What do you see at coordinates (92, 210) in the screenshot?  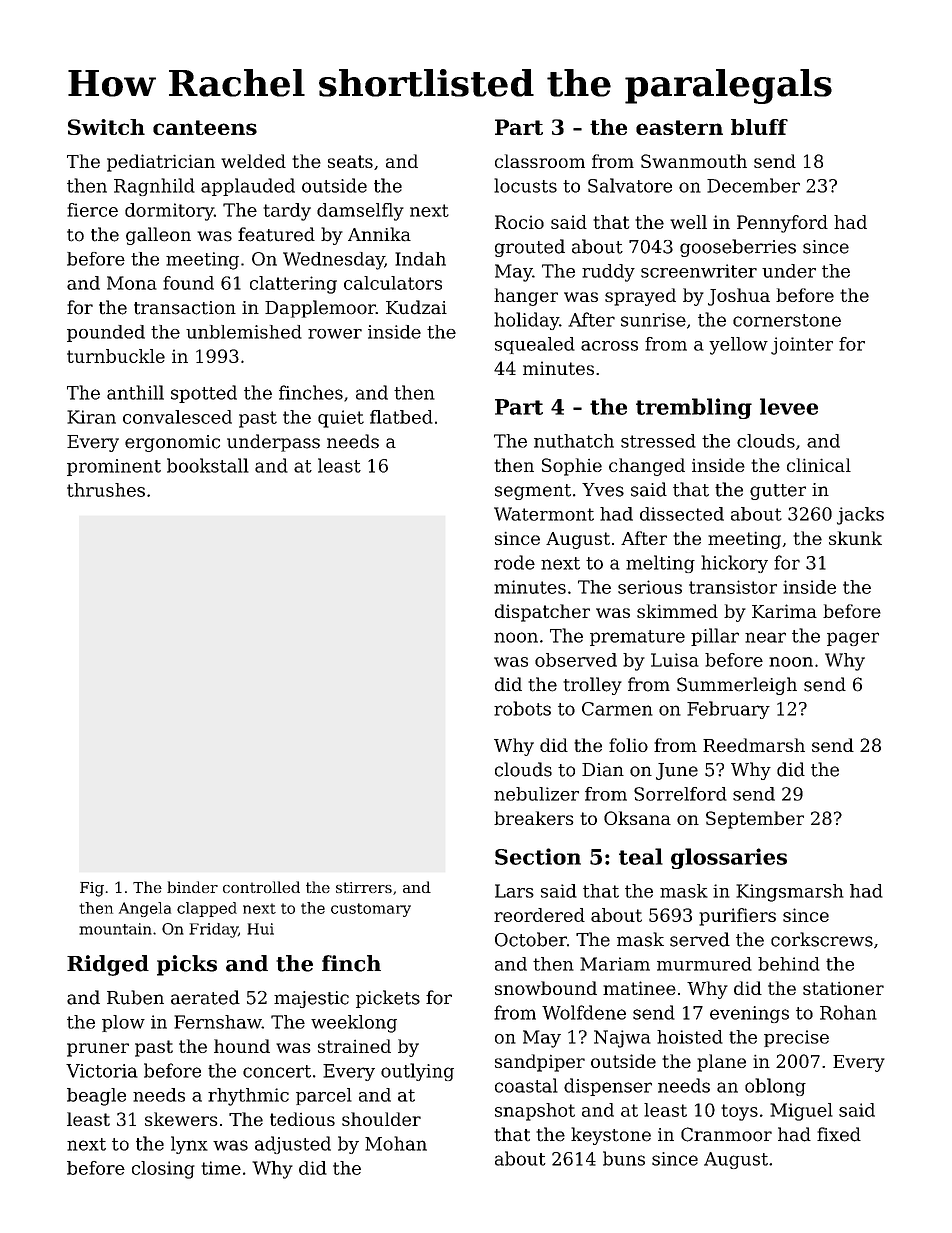 I see `fierce` at bounding box center [92, 210].
